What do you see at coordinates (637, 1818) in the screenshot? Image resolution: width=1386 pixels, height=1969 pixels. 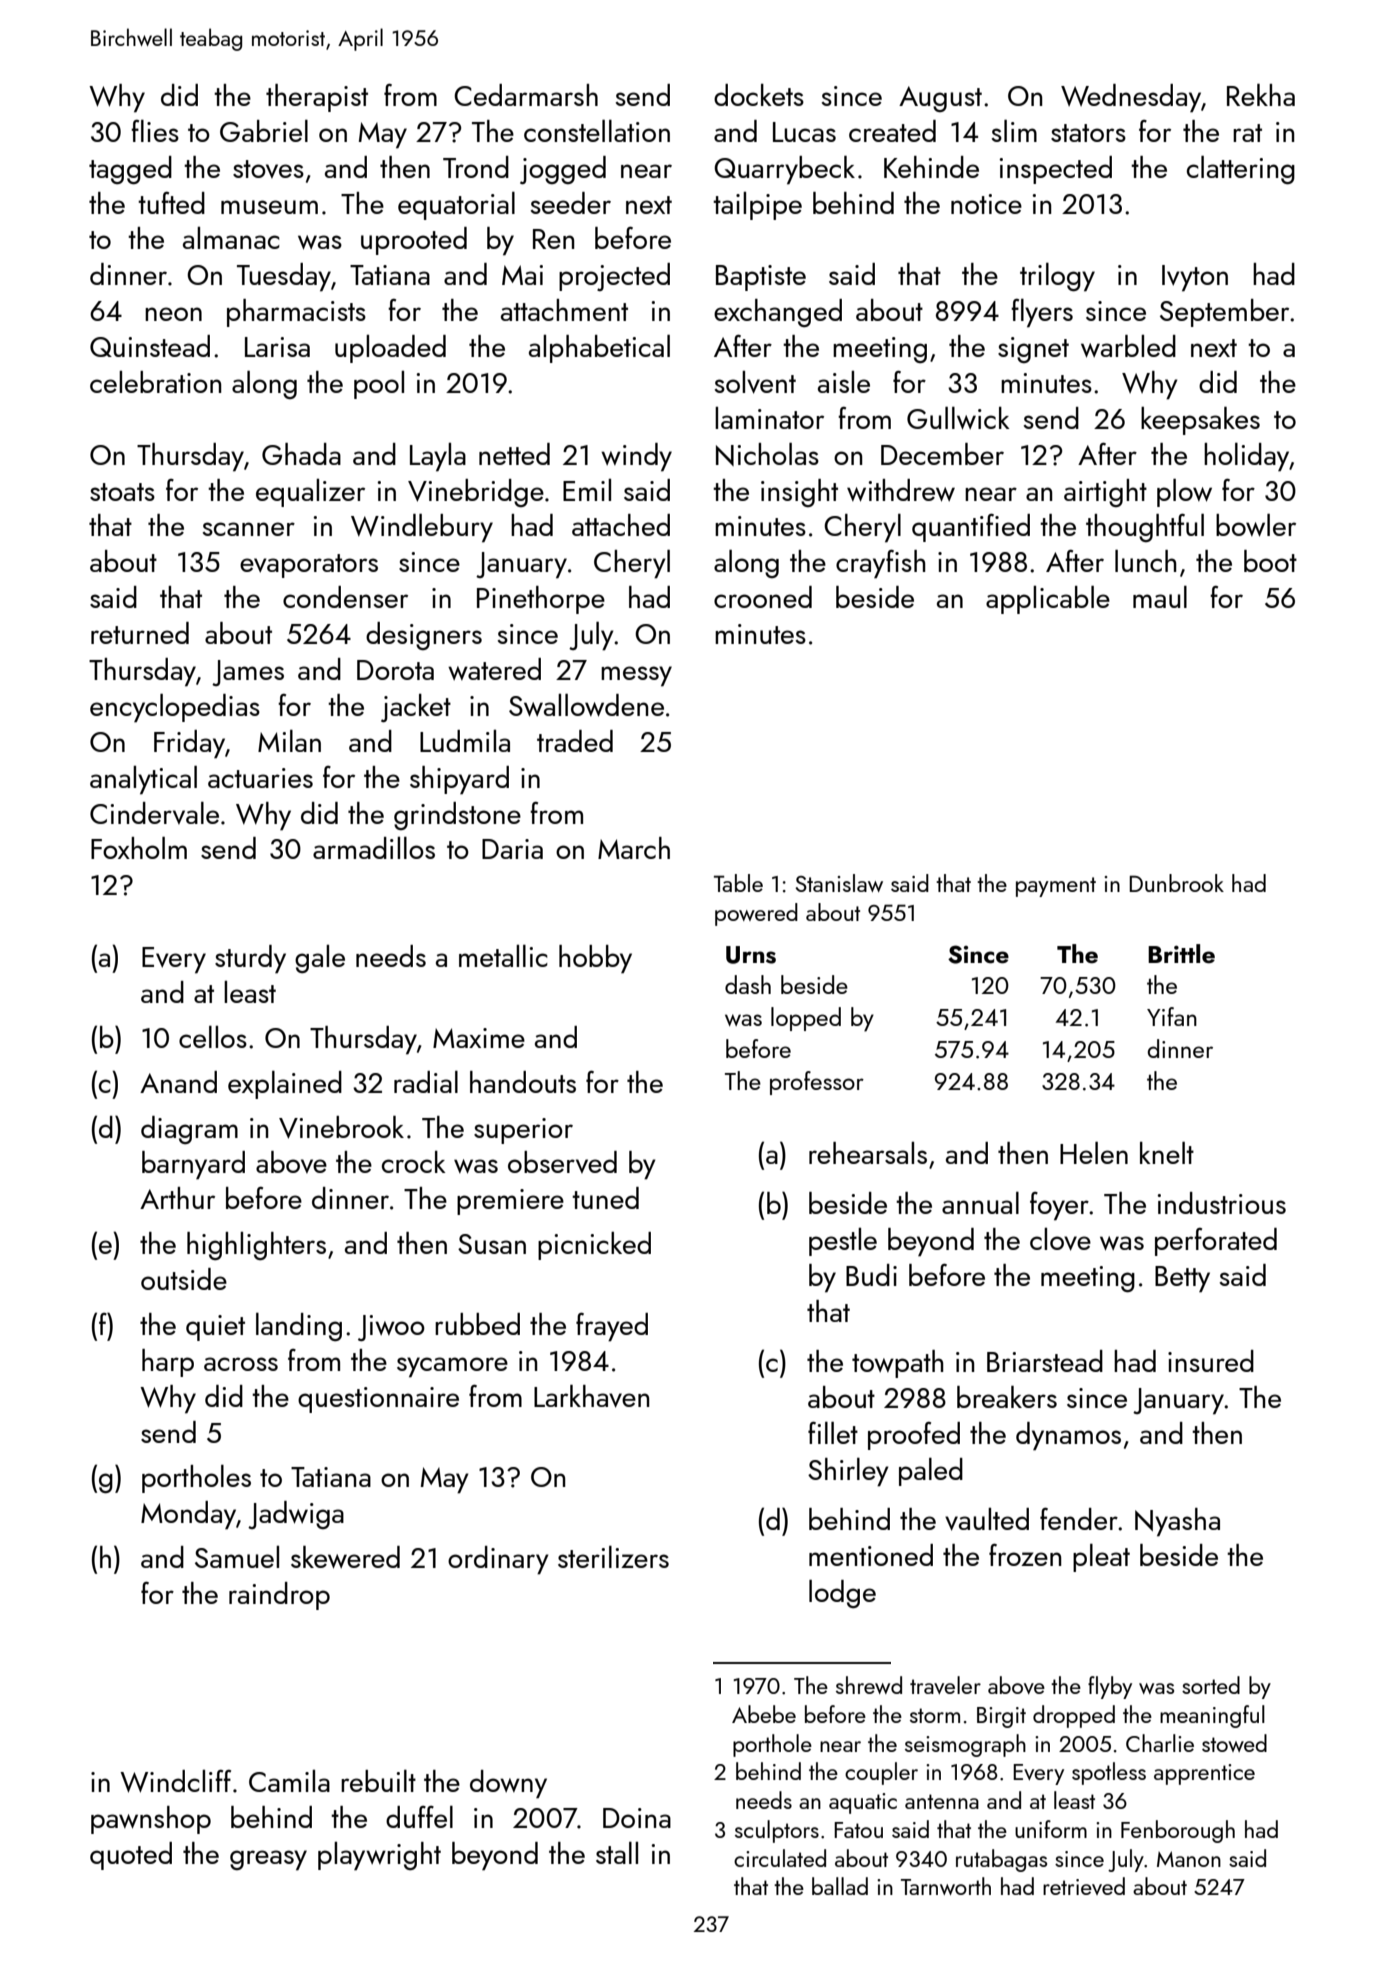 I see `Doina` at bounding box center [637, 1818].
